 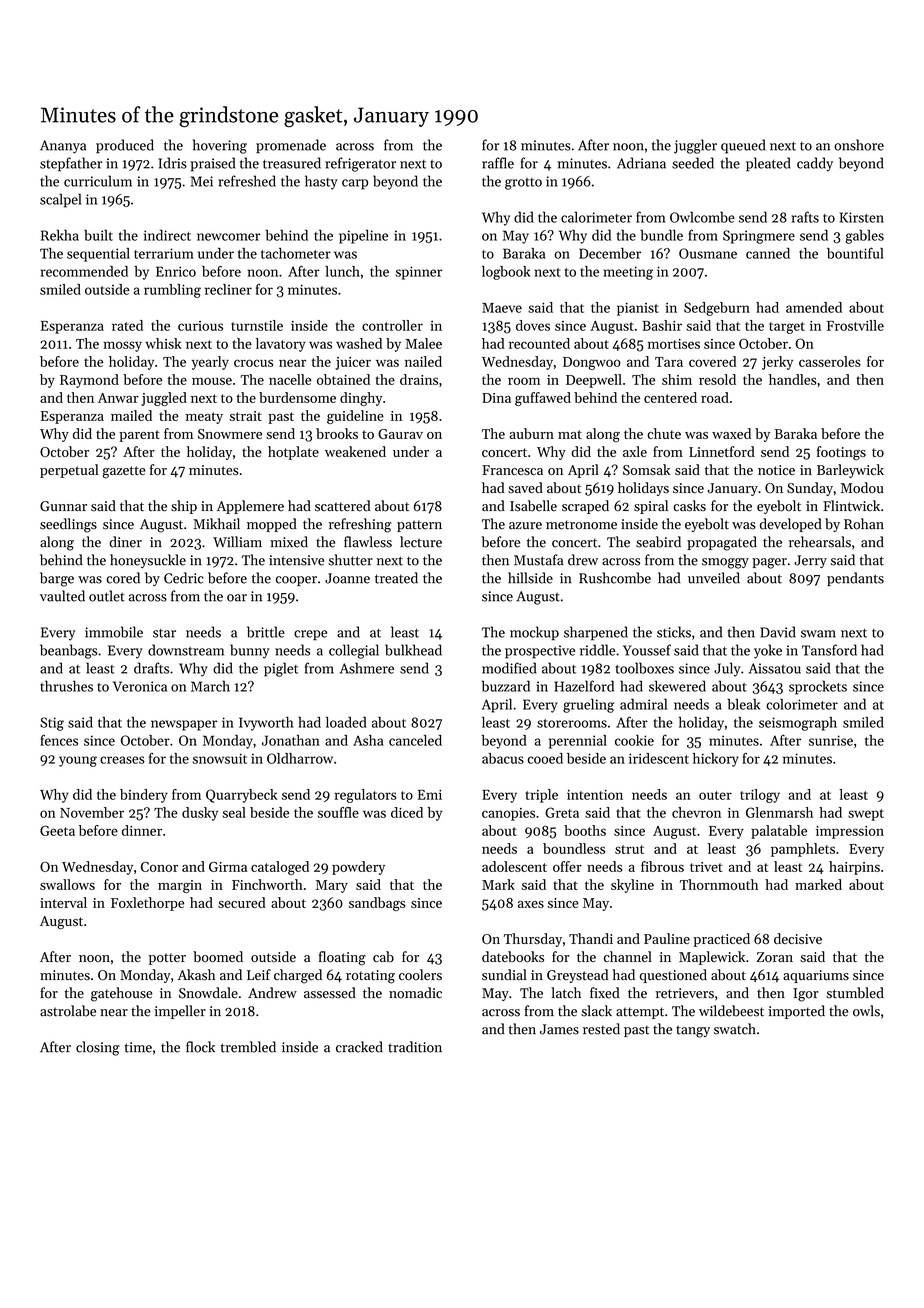 What do you see at coordinates (367, 668) in the document?
I see `Ashmere` at bounding box center [367, 668].
